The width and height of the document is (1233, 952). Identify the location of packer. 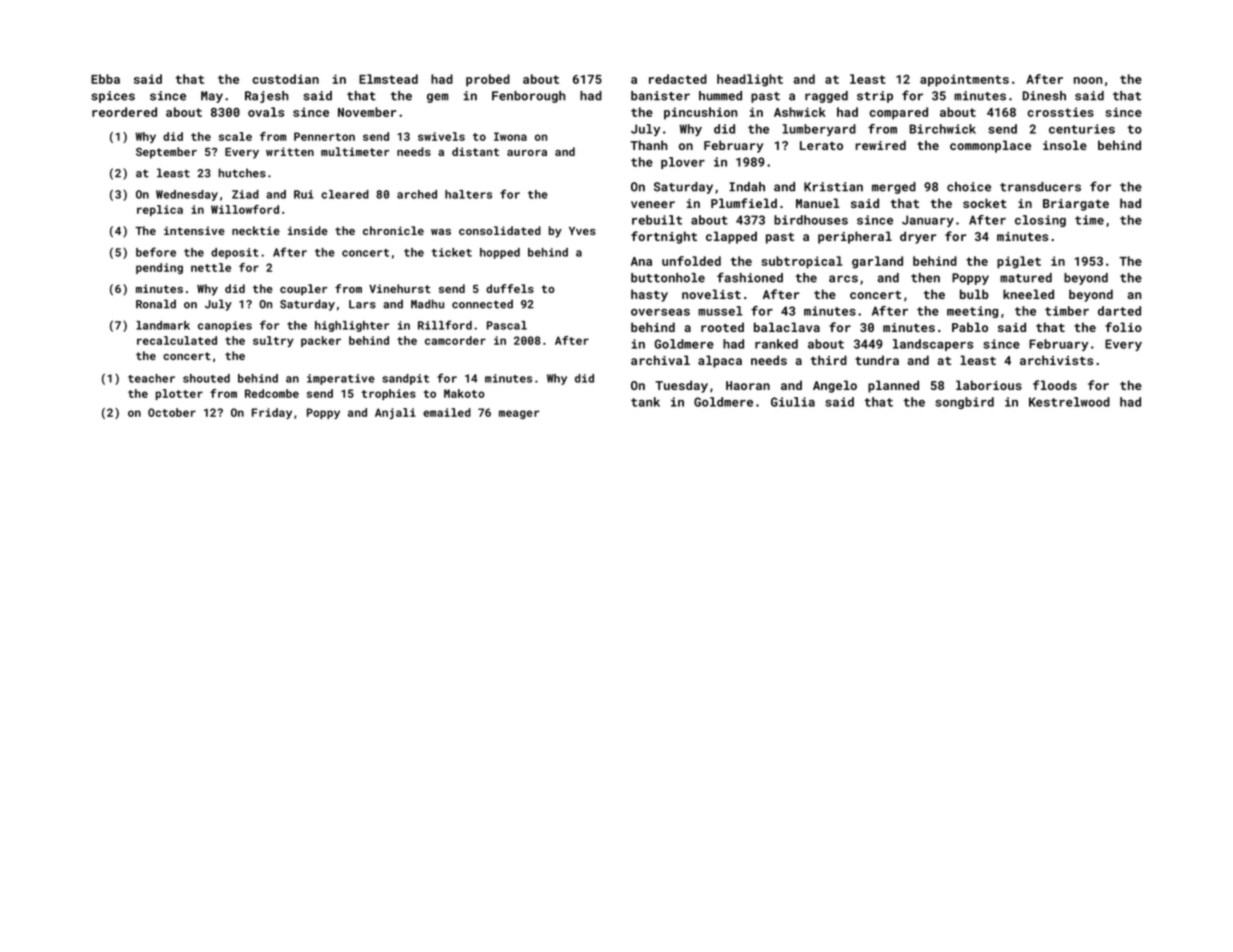
(321, 341).
